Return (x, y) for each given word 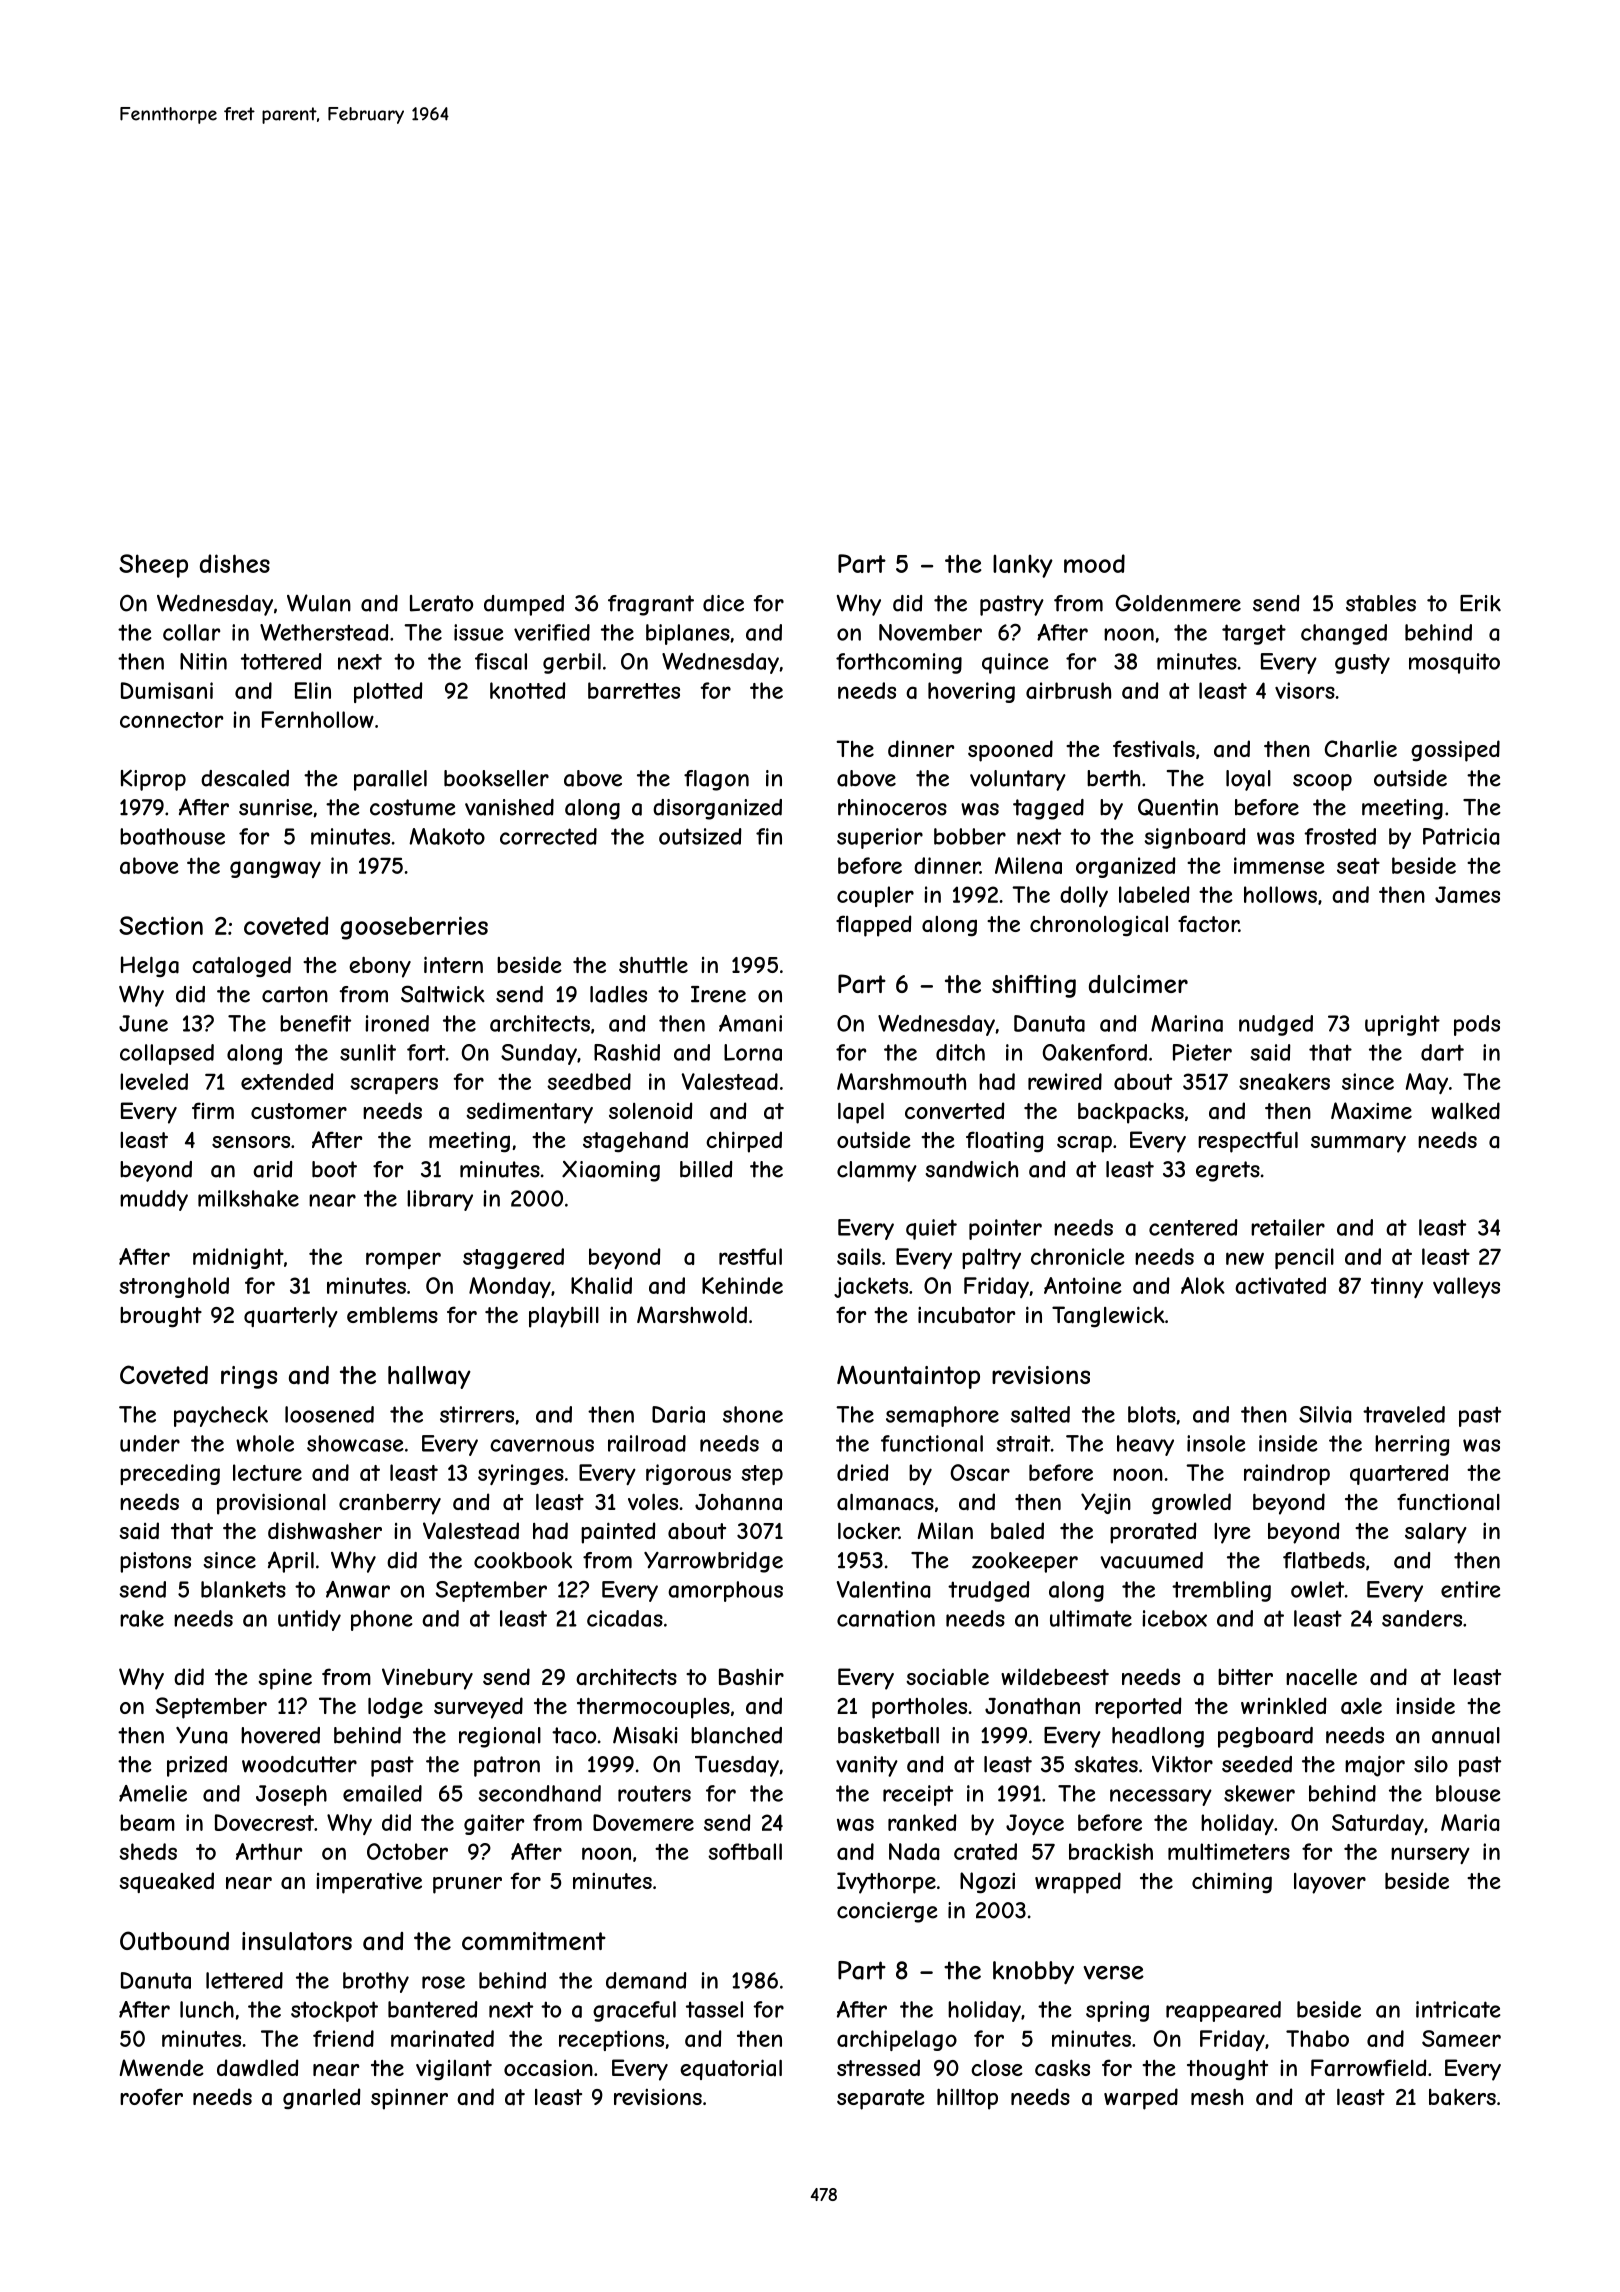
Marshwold (692, 1315)
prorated (1153, 1533)
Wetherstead (324, 632)
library (440, 1200)
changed (1344, 634)
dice (723, 603)
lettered (244, 1980)
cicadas (625, 1618)
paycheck (221, 1416)
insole (1216, 1443)
